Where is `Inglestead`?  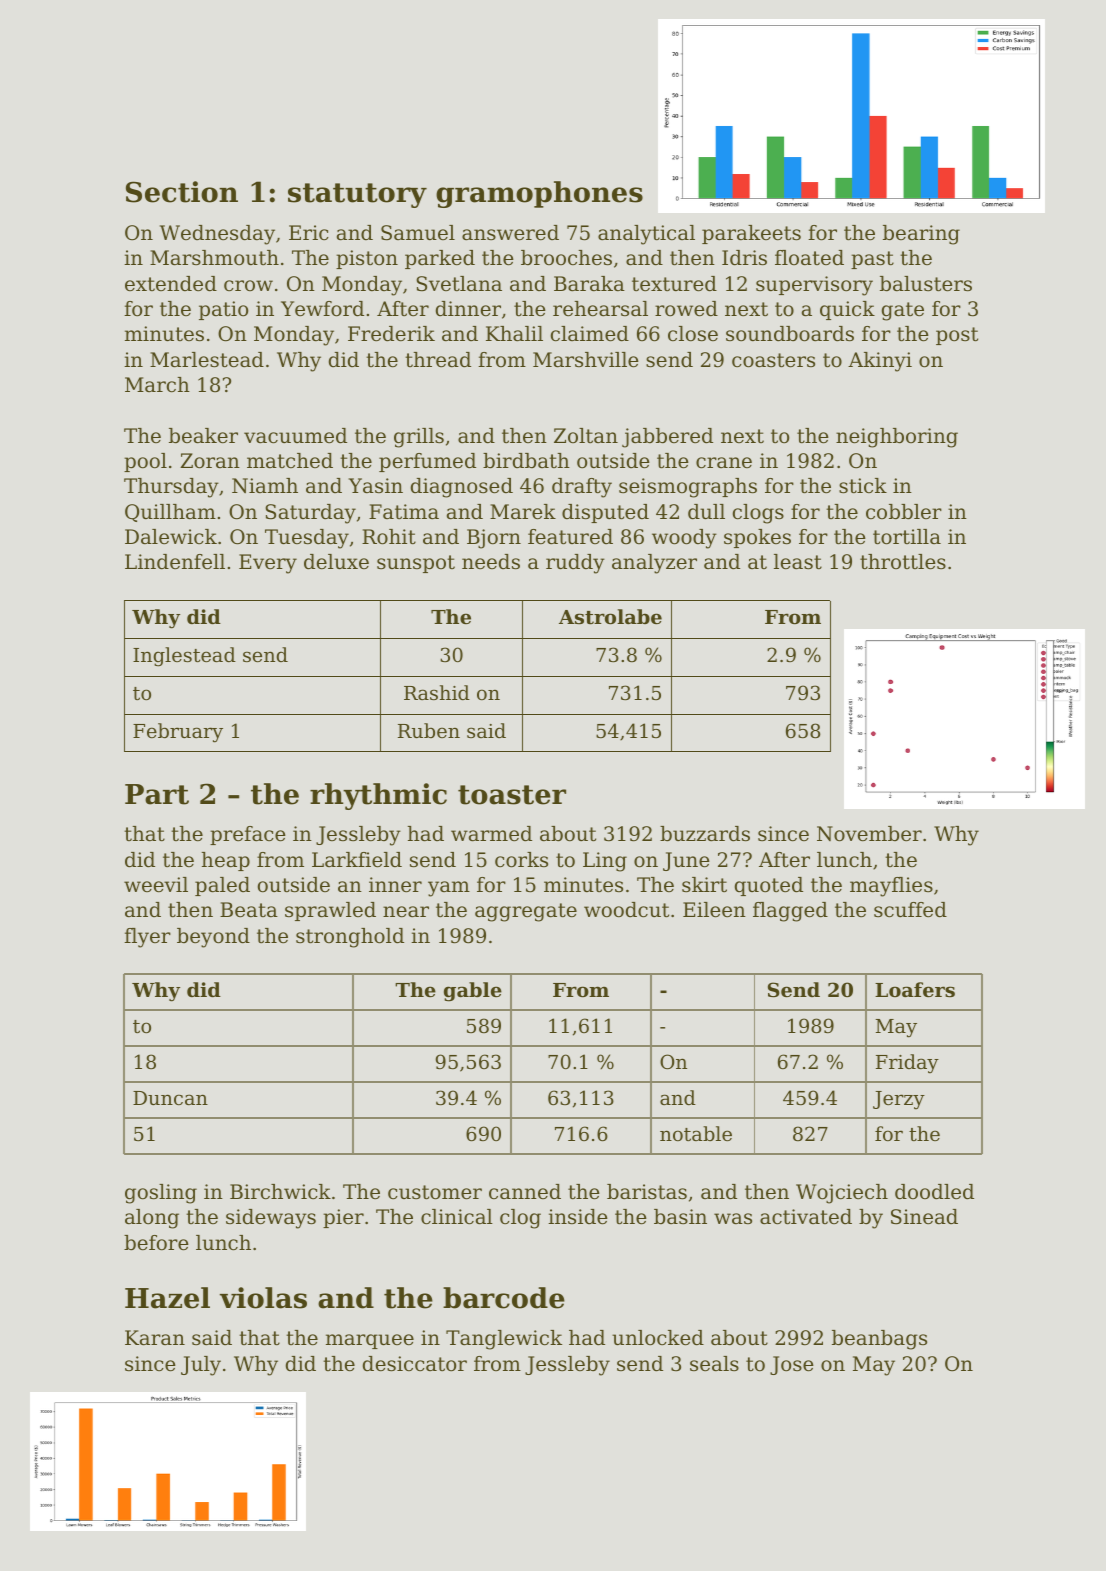 Inglestead is located at coordinates (184, 657).
